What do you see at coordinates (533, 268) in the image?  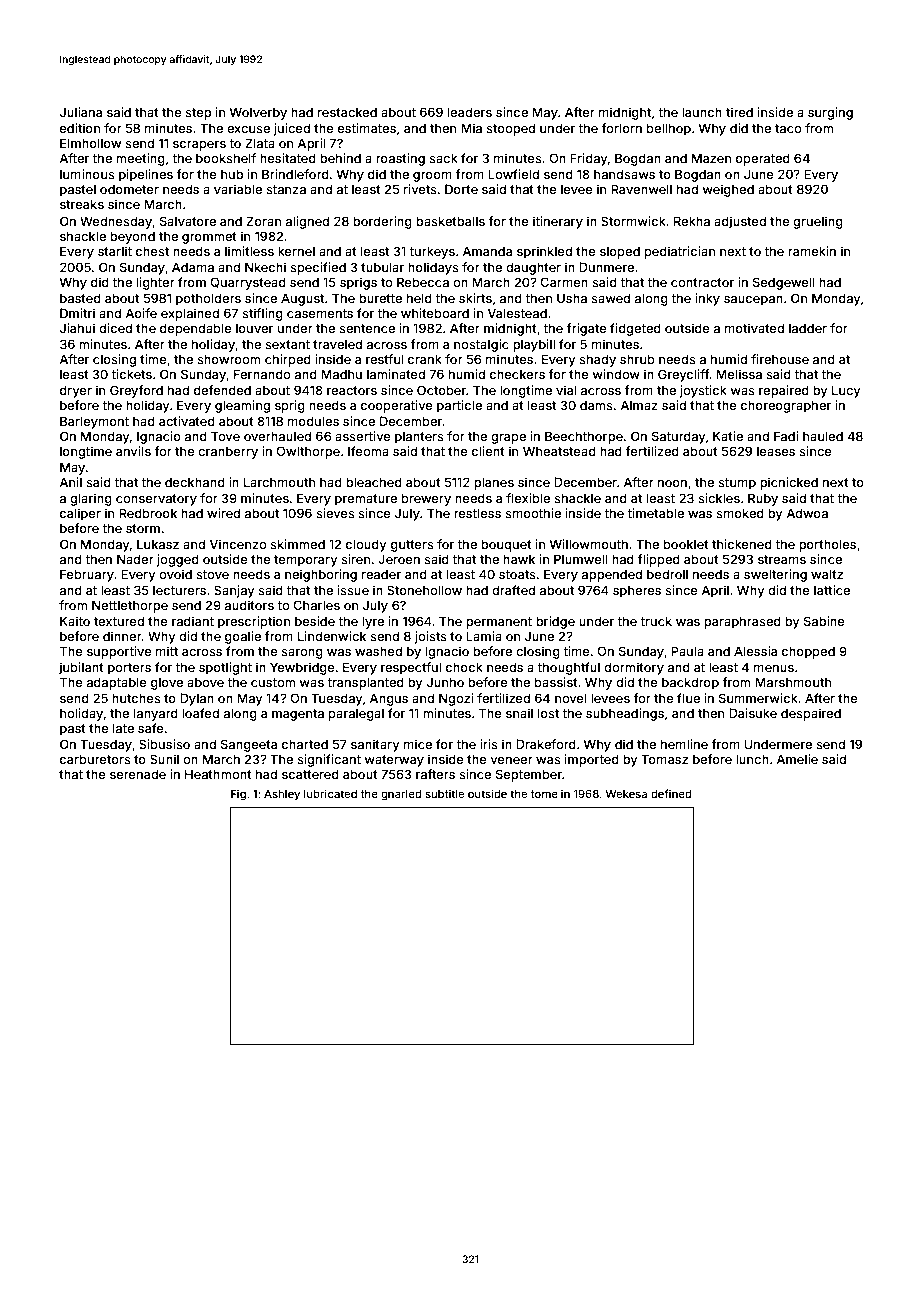 I see `daughter` at bounding box center [533, 268].
